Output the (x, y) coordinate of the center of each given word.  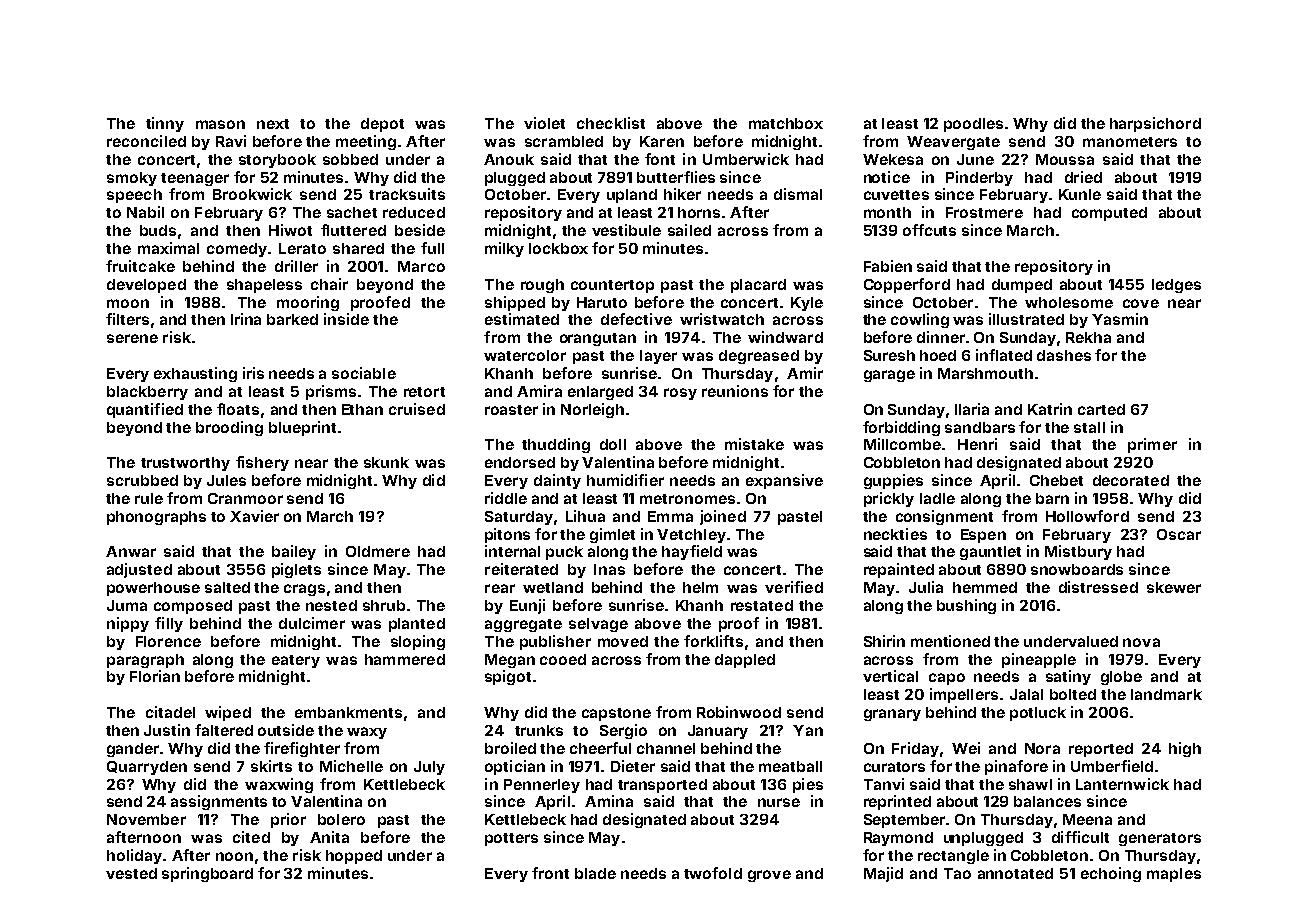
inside (346, 319)
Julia (926, 587)
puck (564, 553)
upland (632, 196)
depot (382, 125)
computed (1109, 214)
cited (251, 837)
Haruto (602, 302)
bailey (294, 552)
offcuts (929, 230)
